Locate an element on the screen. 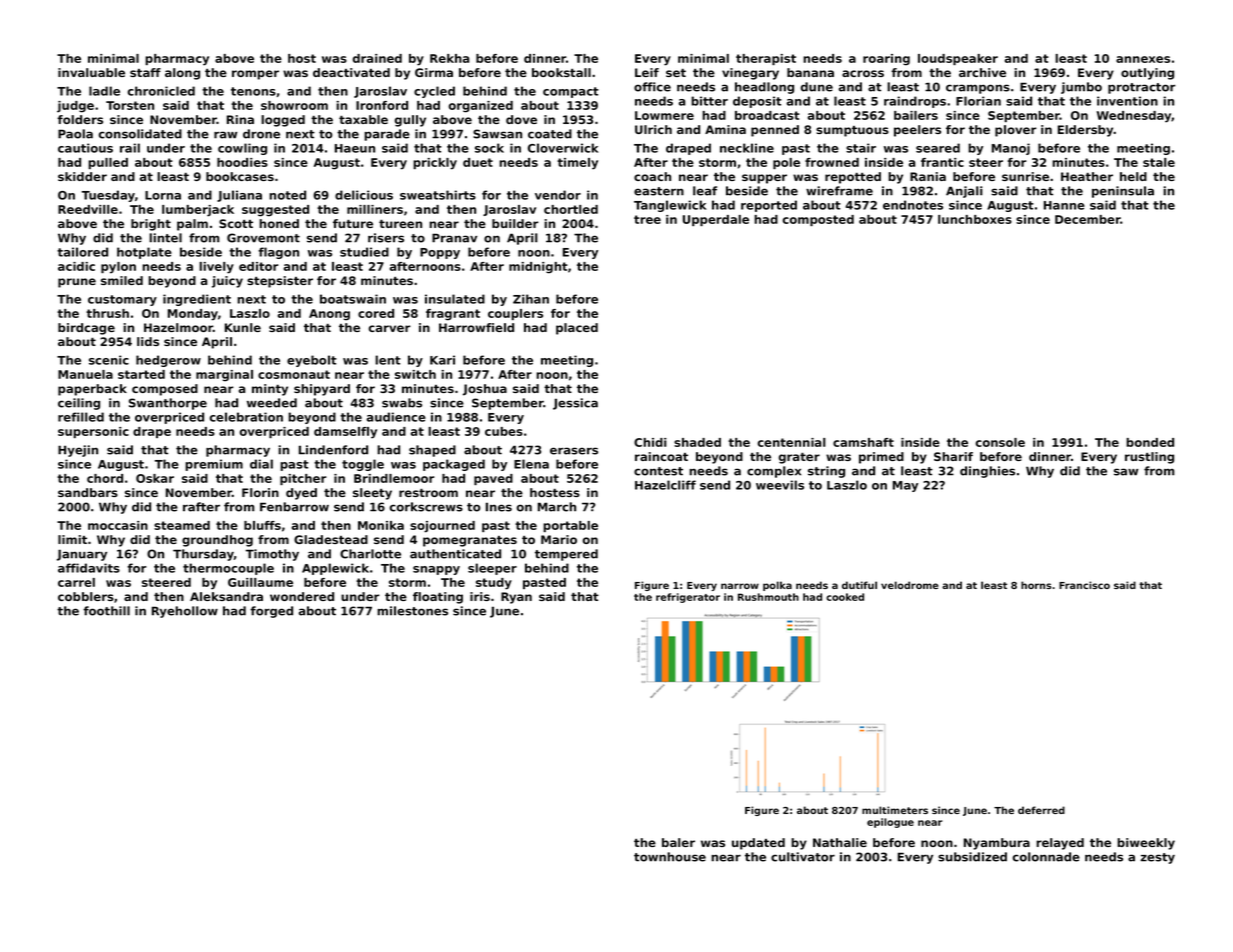 The image size is (1233, 952). refrigerator is located at coordinates (688, 598).
